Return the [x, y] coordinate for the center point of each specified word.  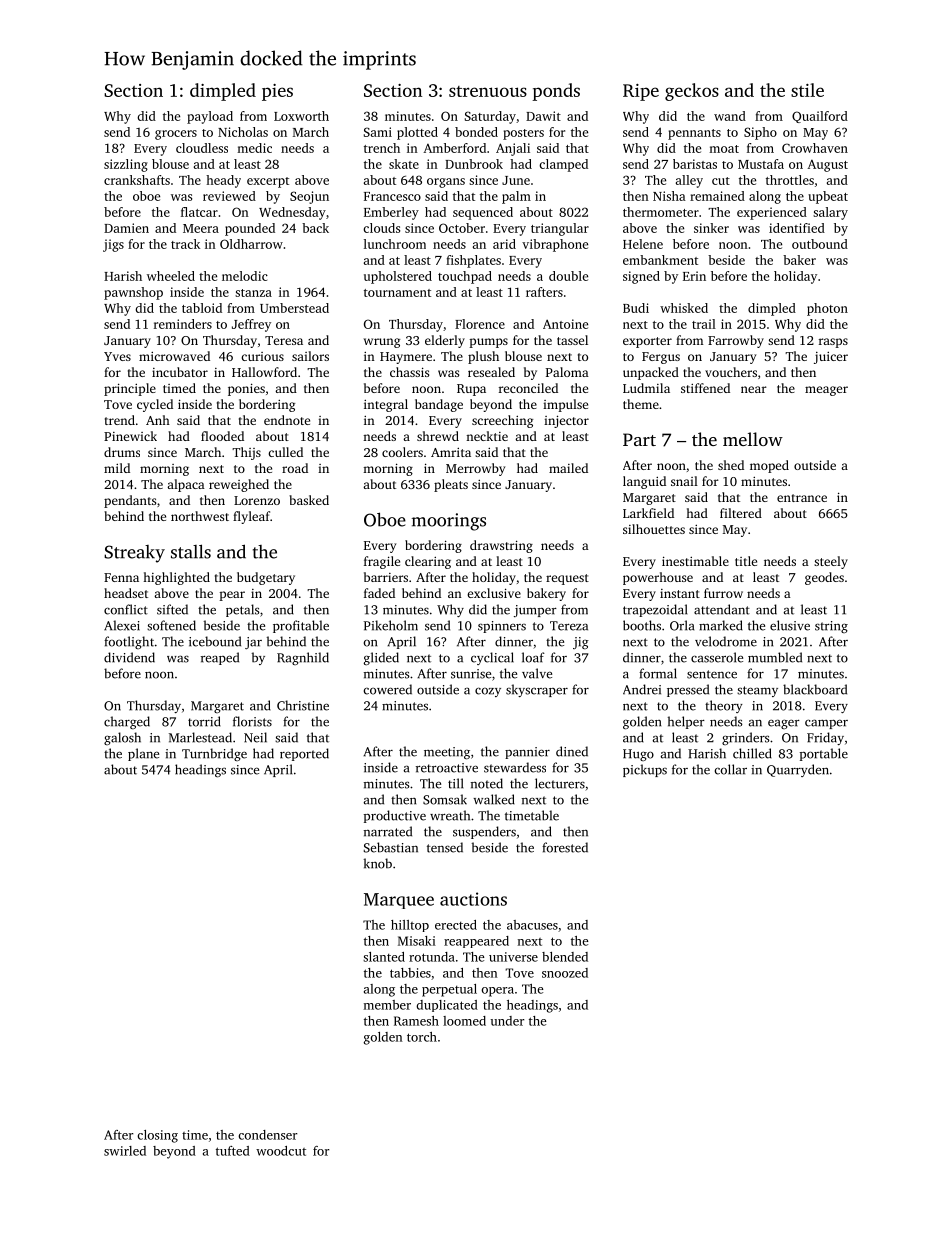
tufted [233, 1151]
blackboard [815, 689]
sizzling [126, 165]
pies [277, 92]
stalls [191, 551]
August [827, 166]
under [508, 1021]
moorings [449, 522]
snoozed [565, 973]
